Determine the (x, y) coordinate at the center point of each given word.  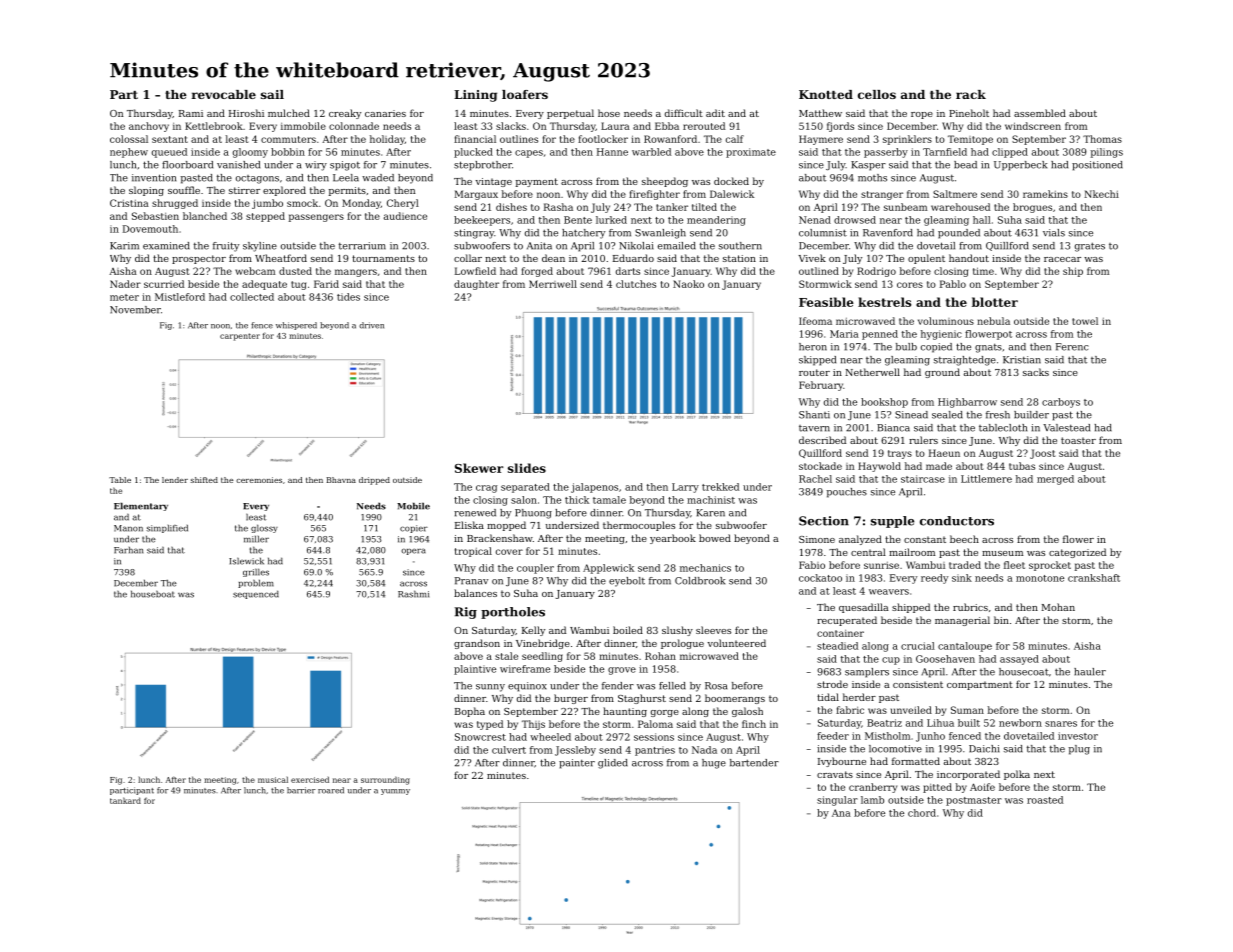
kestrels (884, 302)
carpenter (240, 337)
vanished (238, 165)
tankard (125, 800)
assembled (1040, 113)
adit (715, 113)
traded (965, 565)
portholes (513, 613)
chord (922, 813)
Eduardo (633, 258)
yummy (395, 792)
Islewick (246, 561)
